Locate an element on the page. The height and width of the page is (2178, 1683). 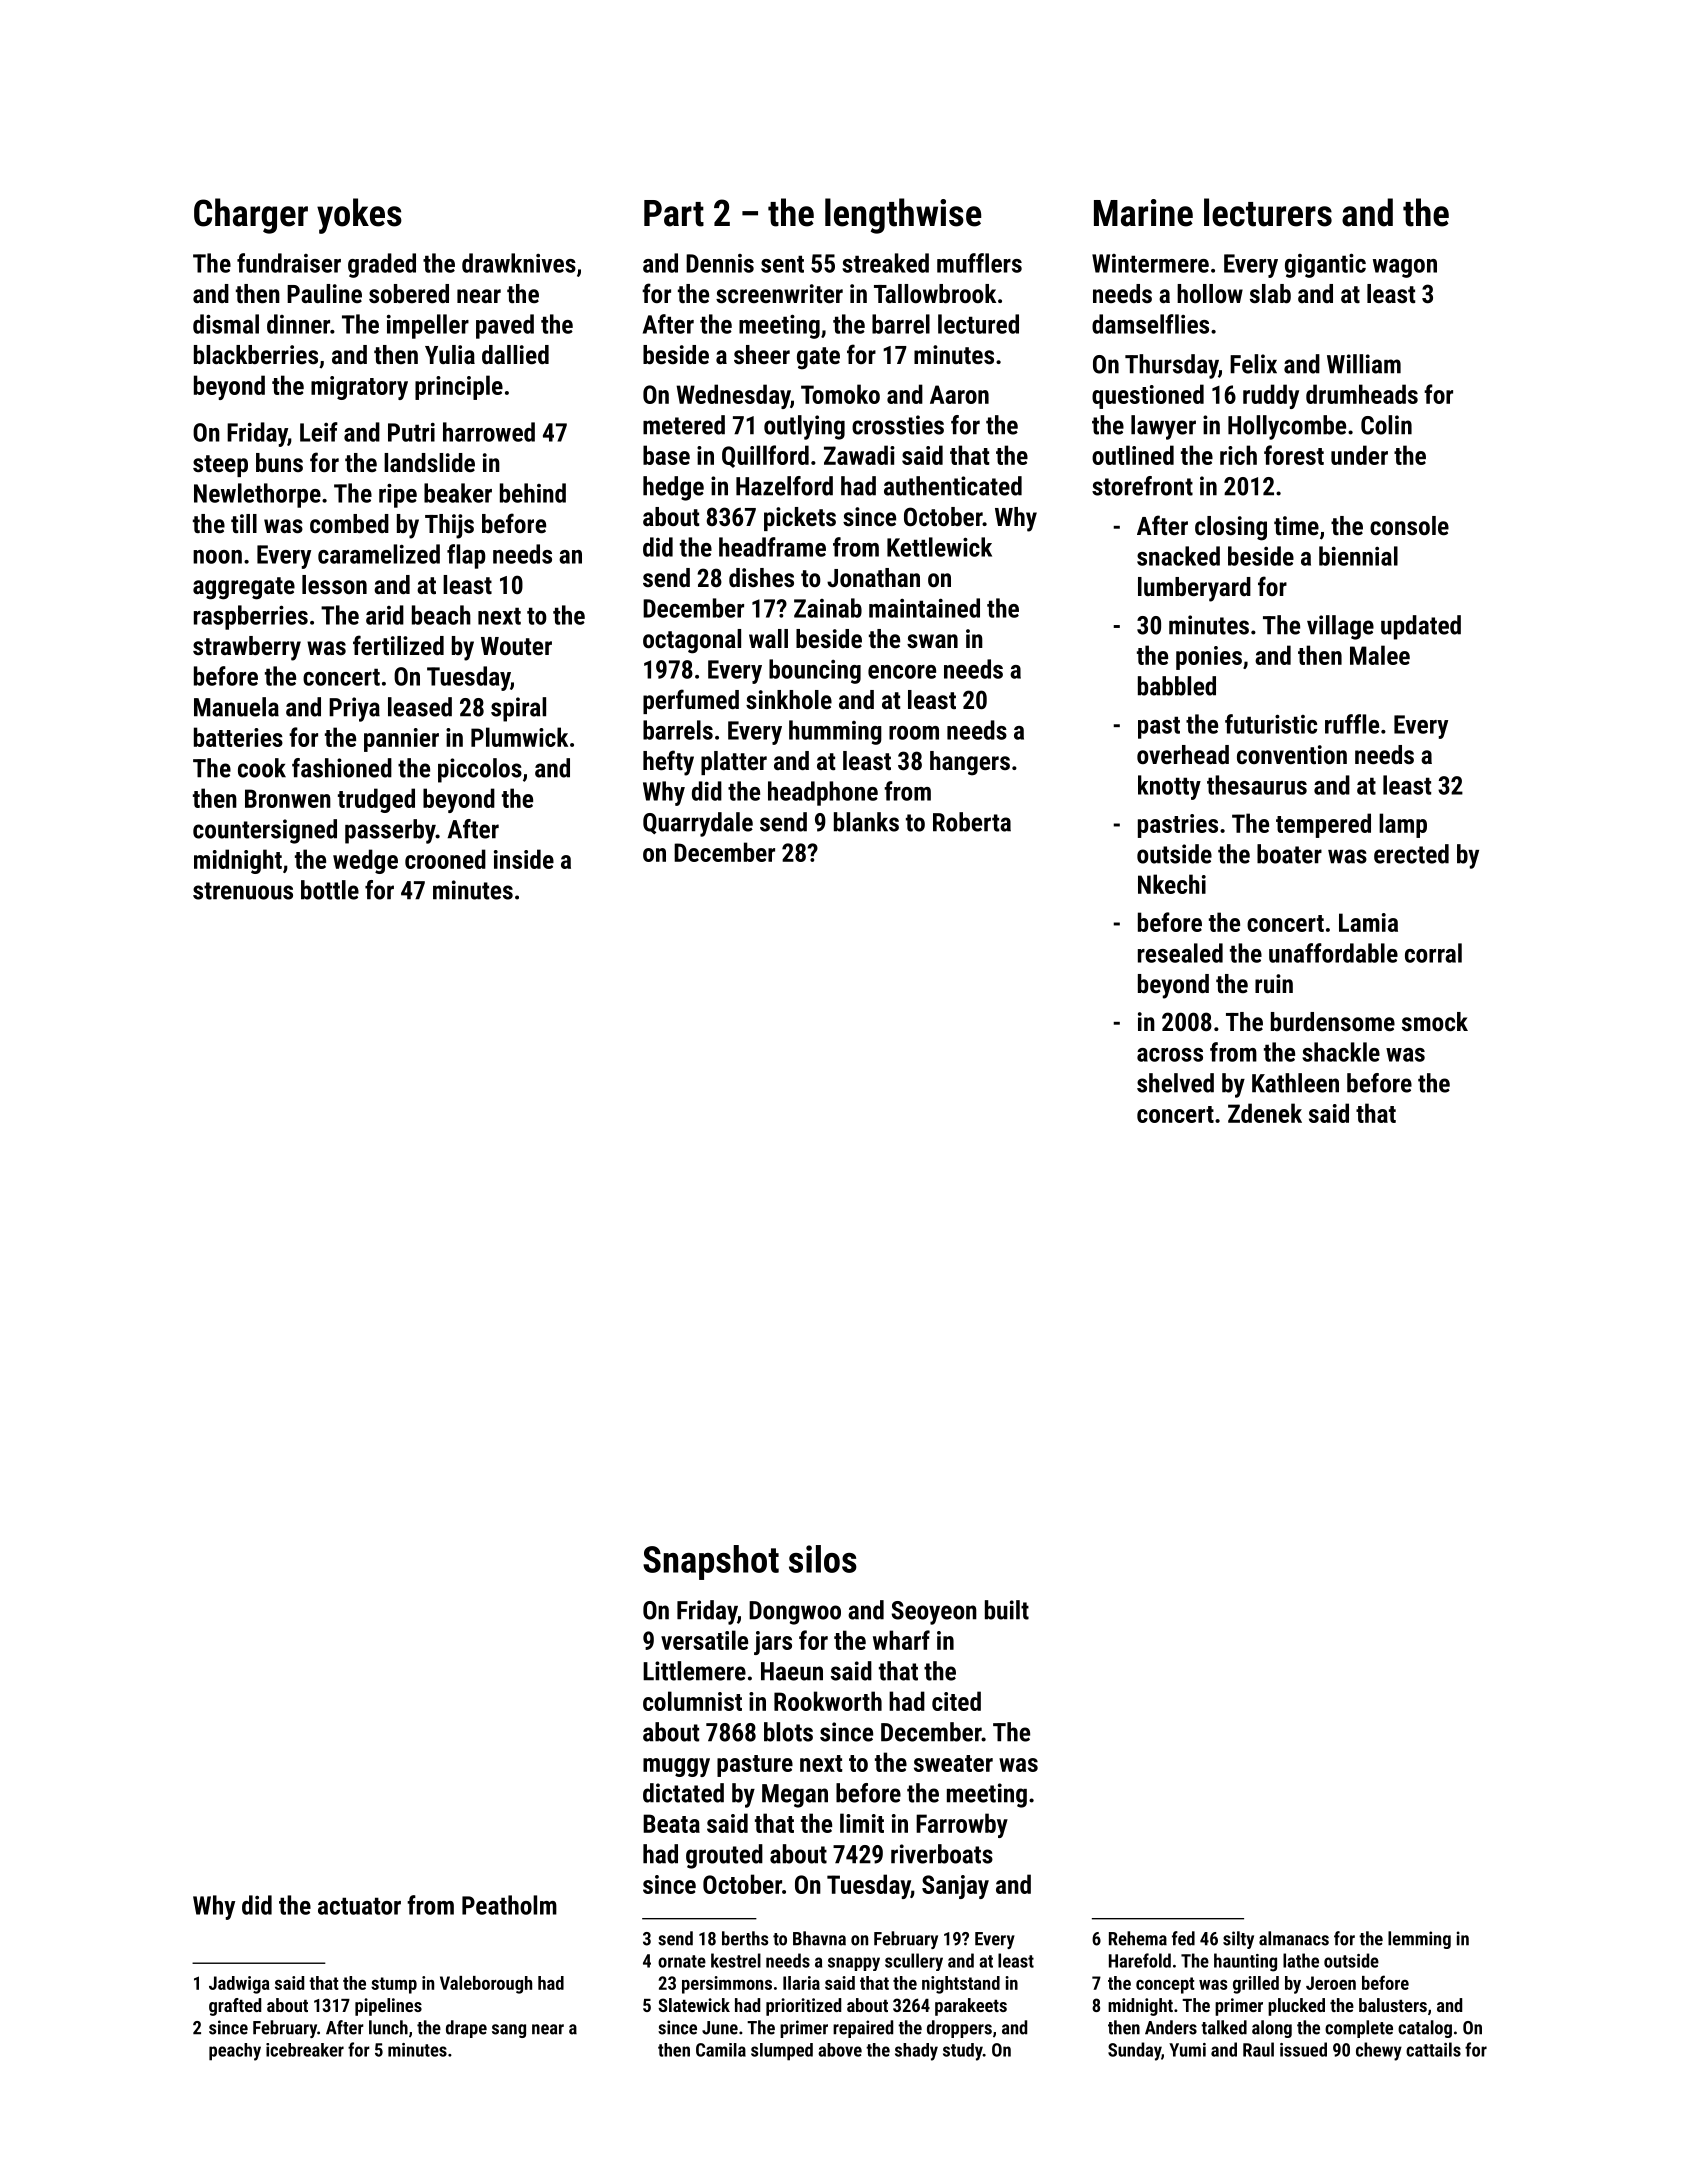
crooned is located at coordinates (445, 859).
